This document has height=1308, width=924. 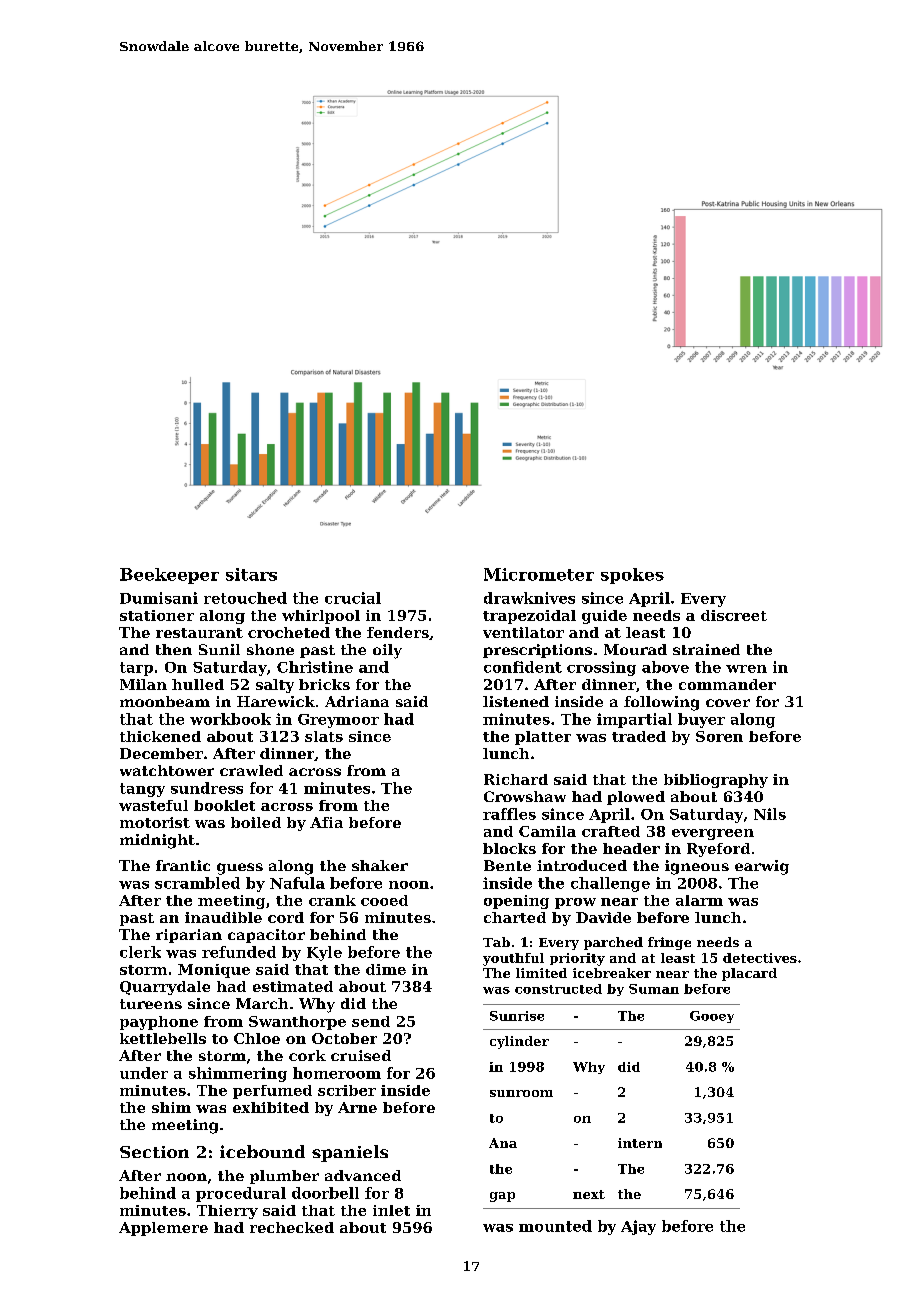 I want to click on strained, so click(x=706, y=649).
